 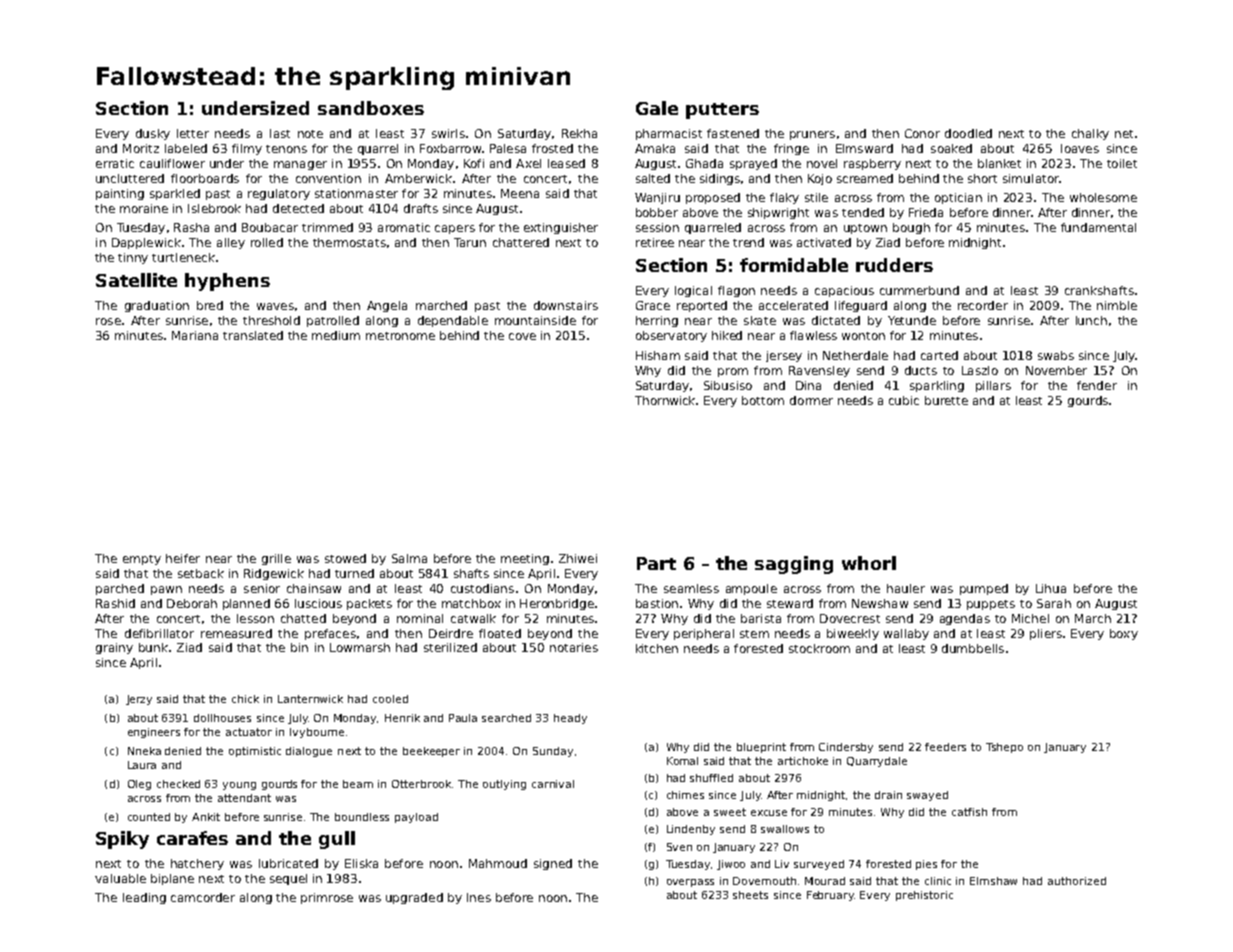 I want to click on salted, so click(x=653, y=178).
